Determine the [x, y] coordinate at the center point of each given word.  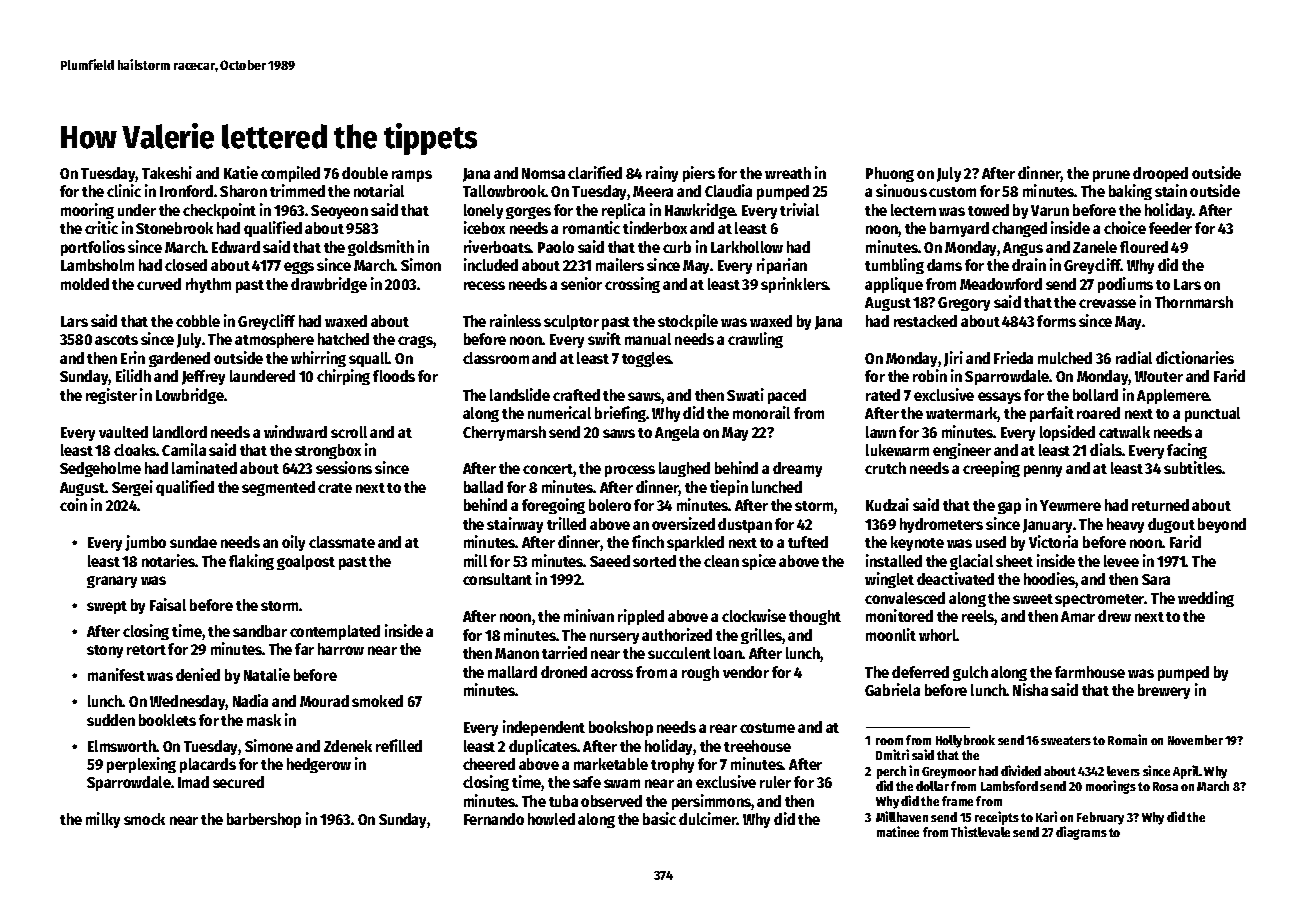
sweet [1033, 599]
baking [1130, 192]
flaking [251, 562]
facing [1187, 451]
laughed [684, 469]
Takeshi [167, 172]
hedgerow [319, 765]
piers [699, 174]
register [111, 396]
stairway [515, 525]
